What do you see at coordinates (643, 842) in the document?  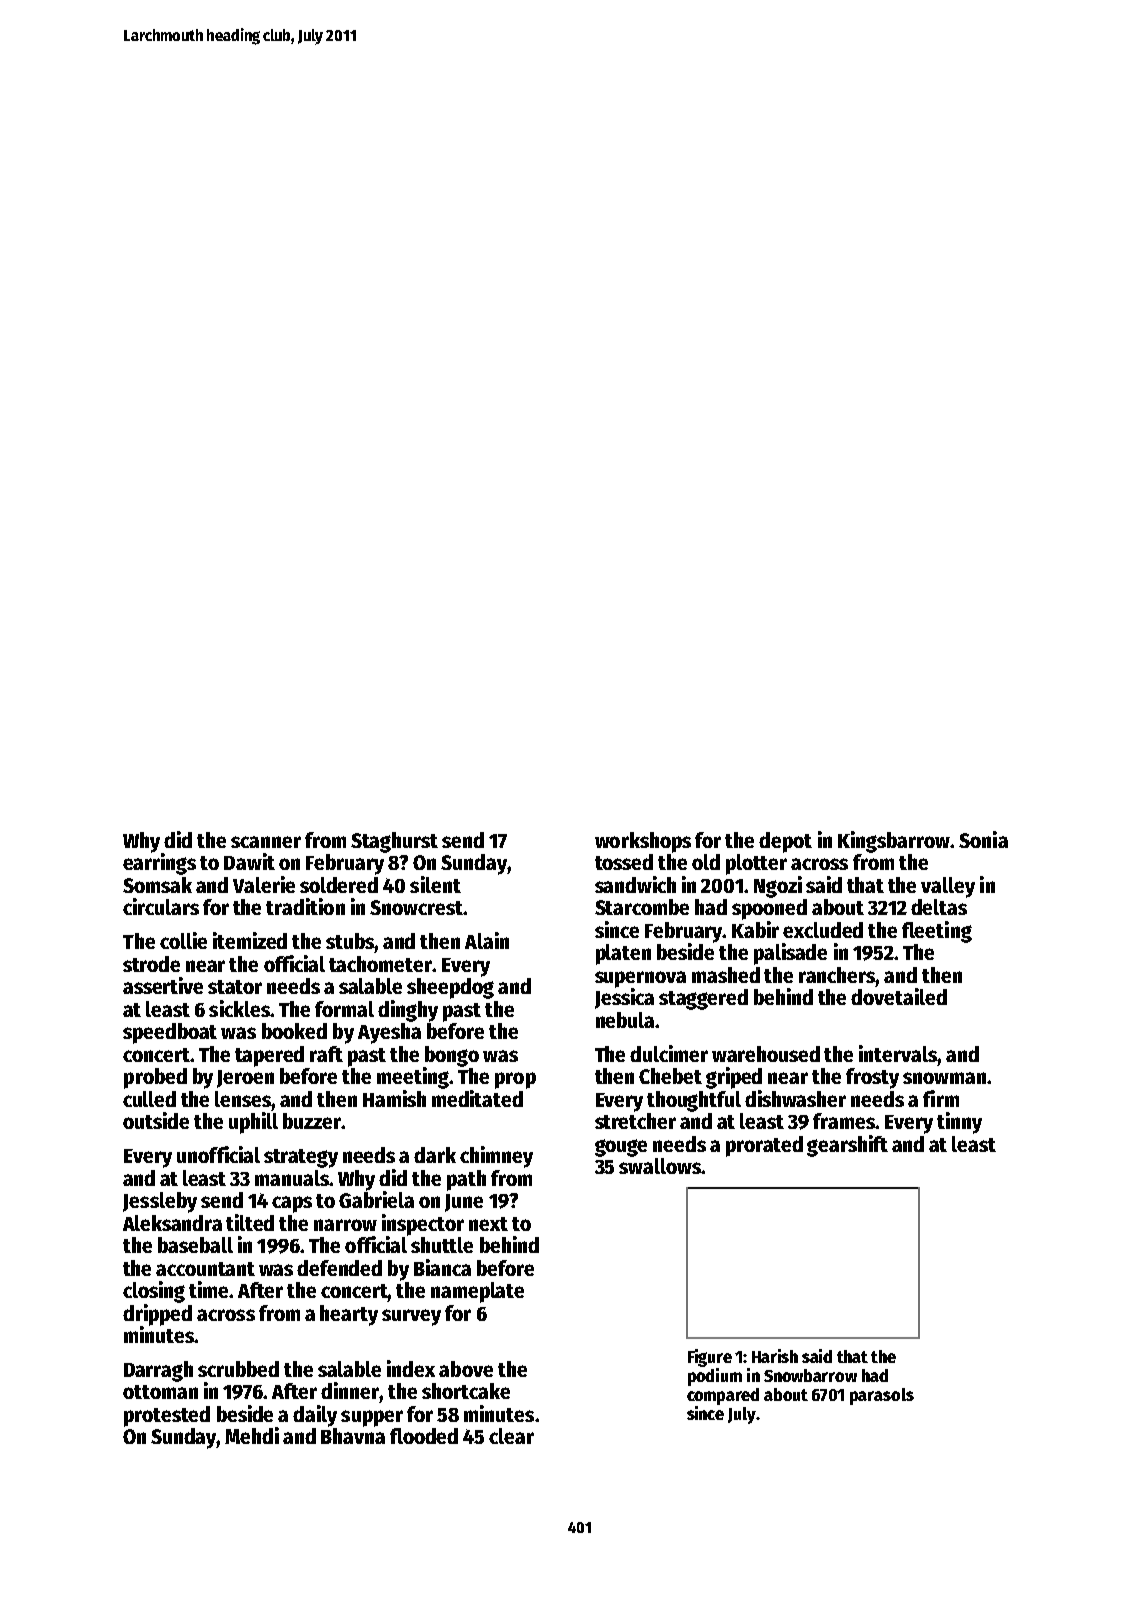 I see `workshops` at bounding box center [643, 842].
